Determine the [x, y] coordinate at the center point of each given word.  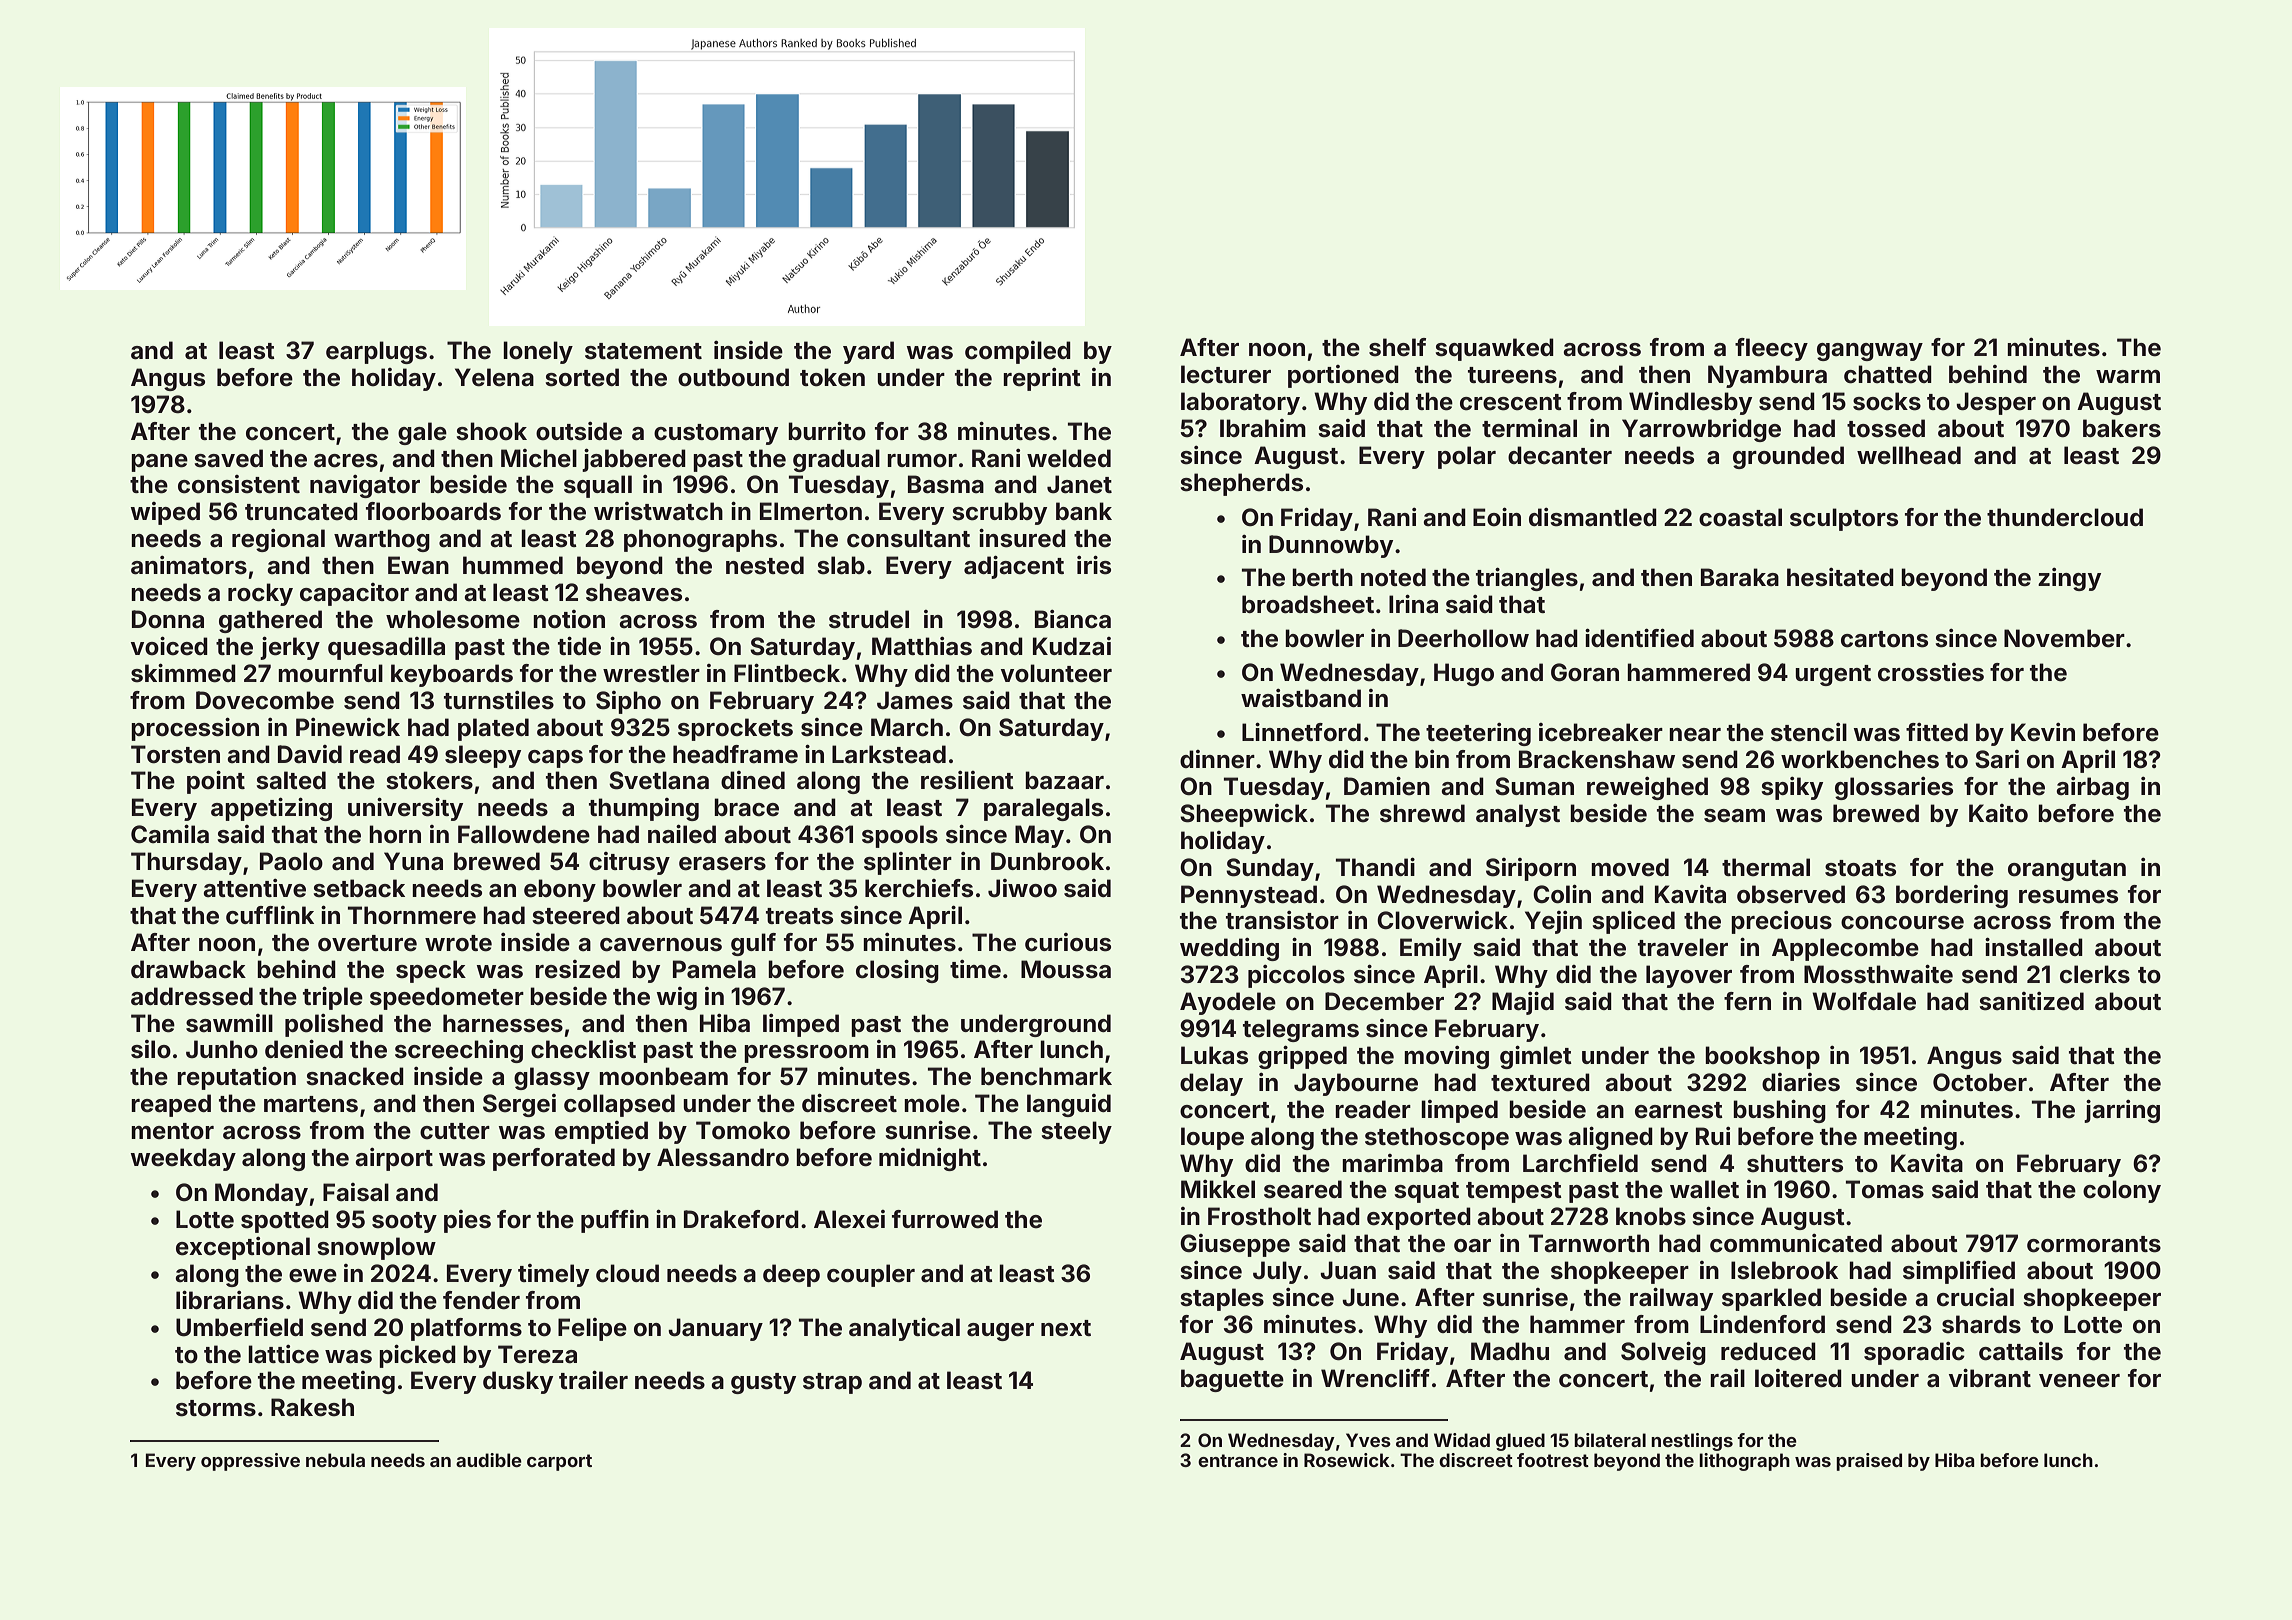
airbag [2092, 788]
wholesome [453, 619]
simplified [1959, 1272]
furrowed [945, 1219]
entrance [1238, 1460]
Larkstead [889, 754]
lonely [538, 352]
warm [2128, 376]
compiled [1018, 352]
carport [559, 1462]
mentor [172, 1131]
